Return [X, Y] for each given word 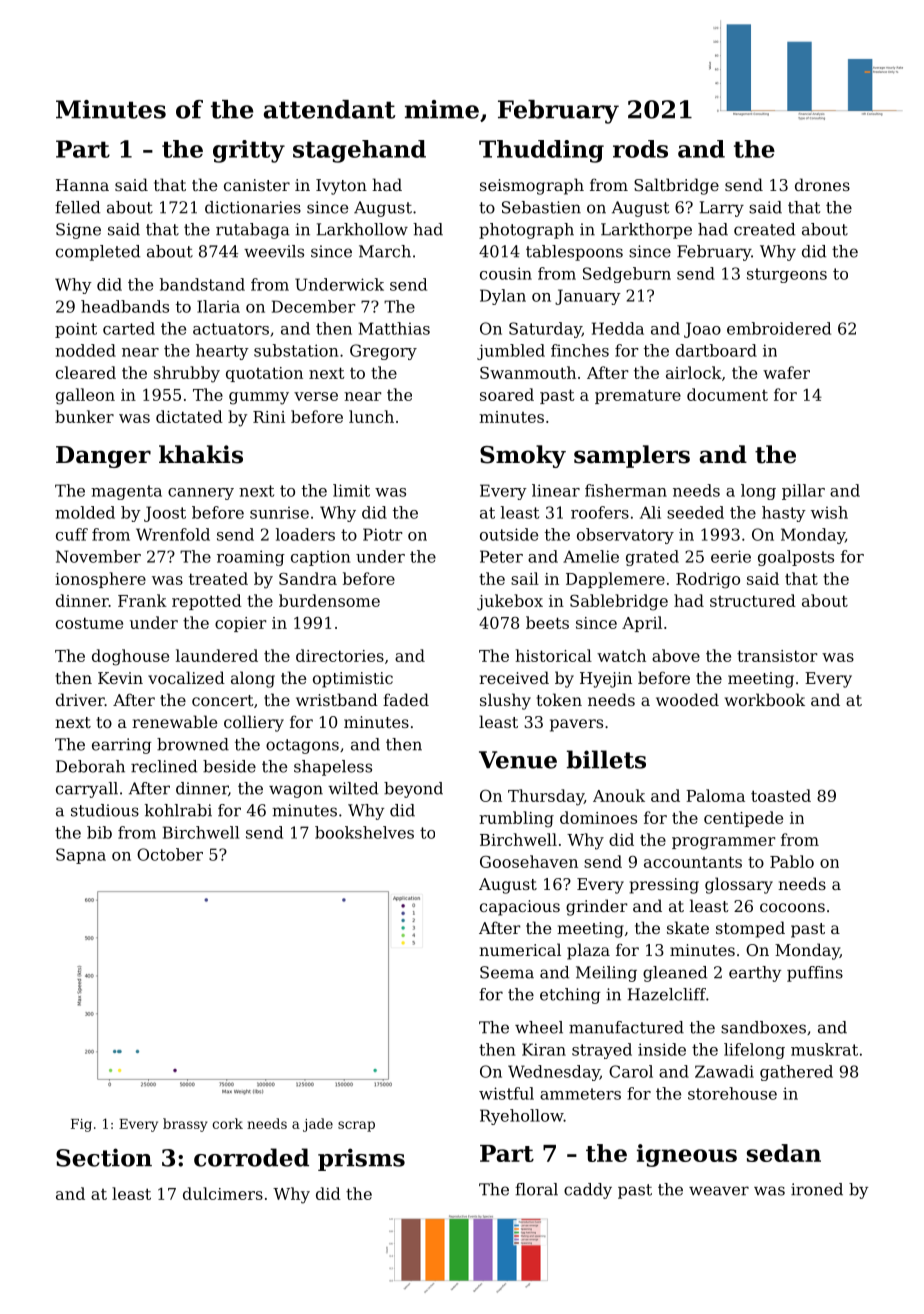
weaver [719, 1191]
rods [640, 149]
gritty [249, 151]
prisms [361, 1159]
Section [104, 1157]
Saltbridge [676, 186]
